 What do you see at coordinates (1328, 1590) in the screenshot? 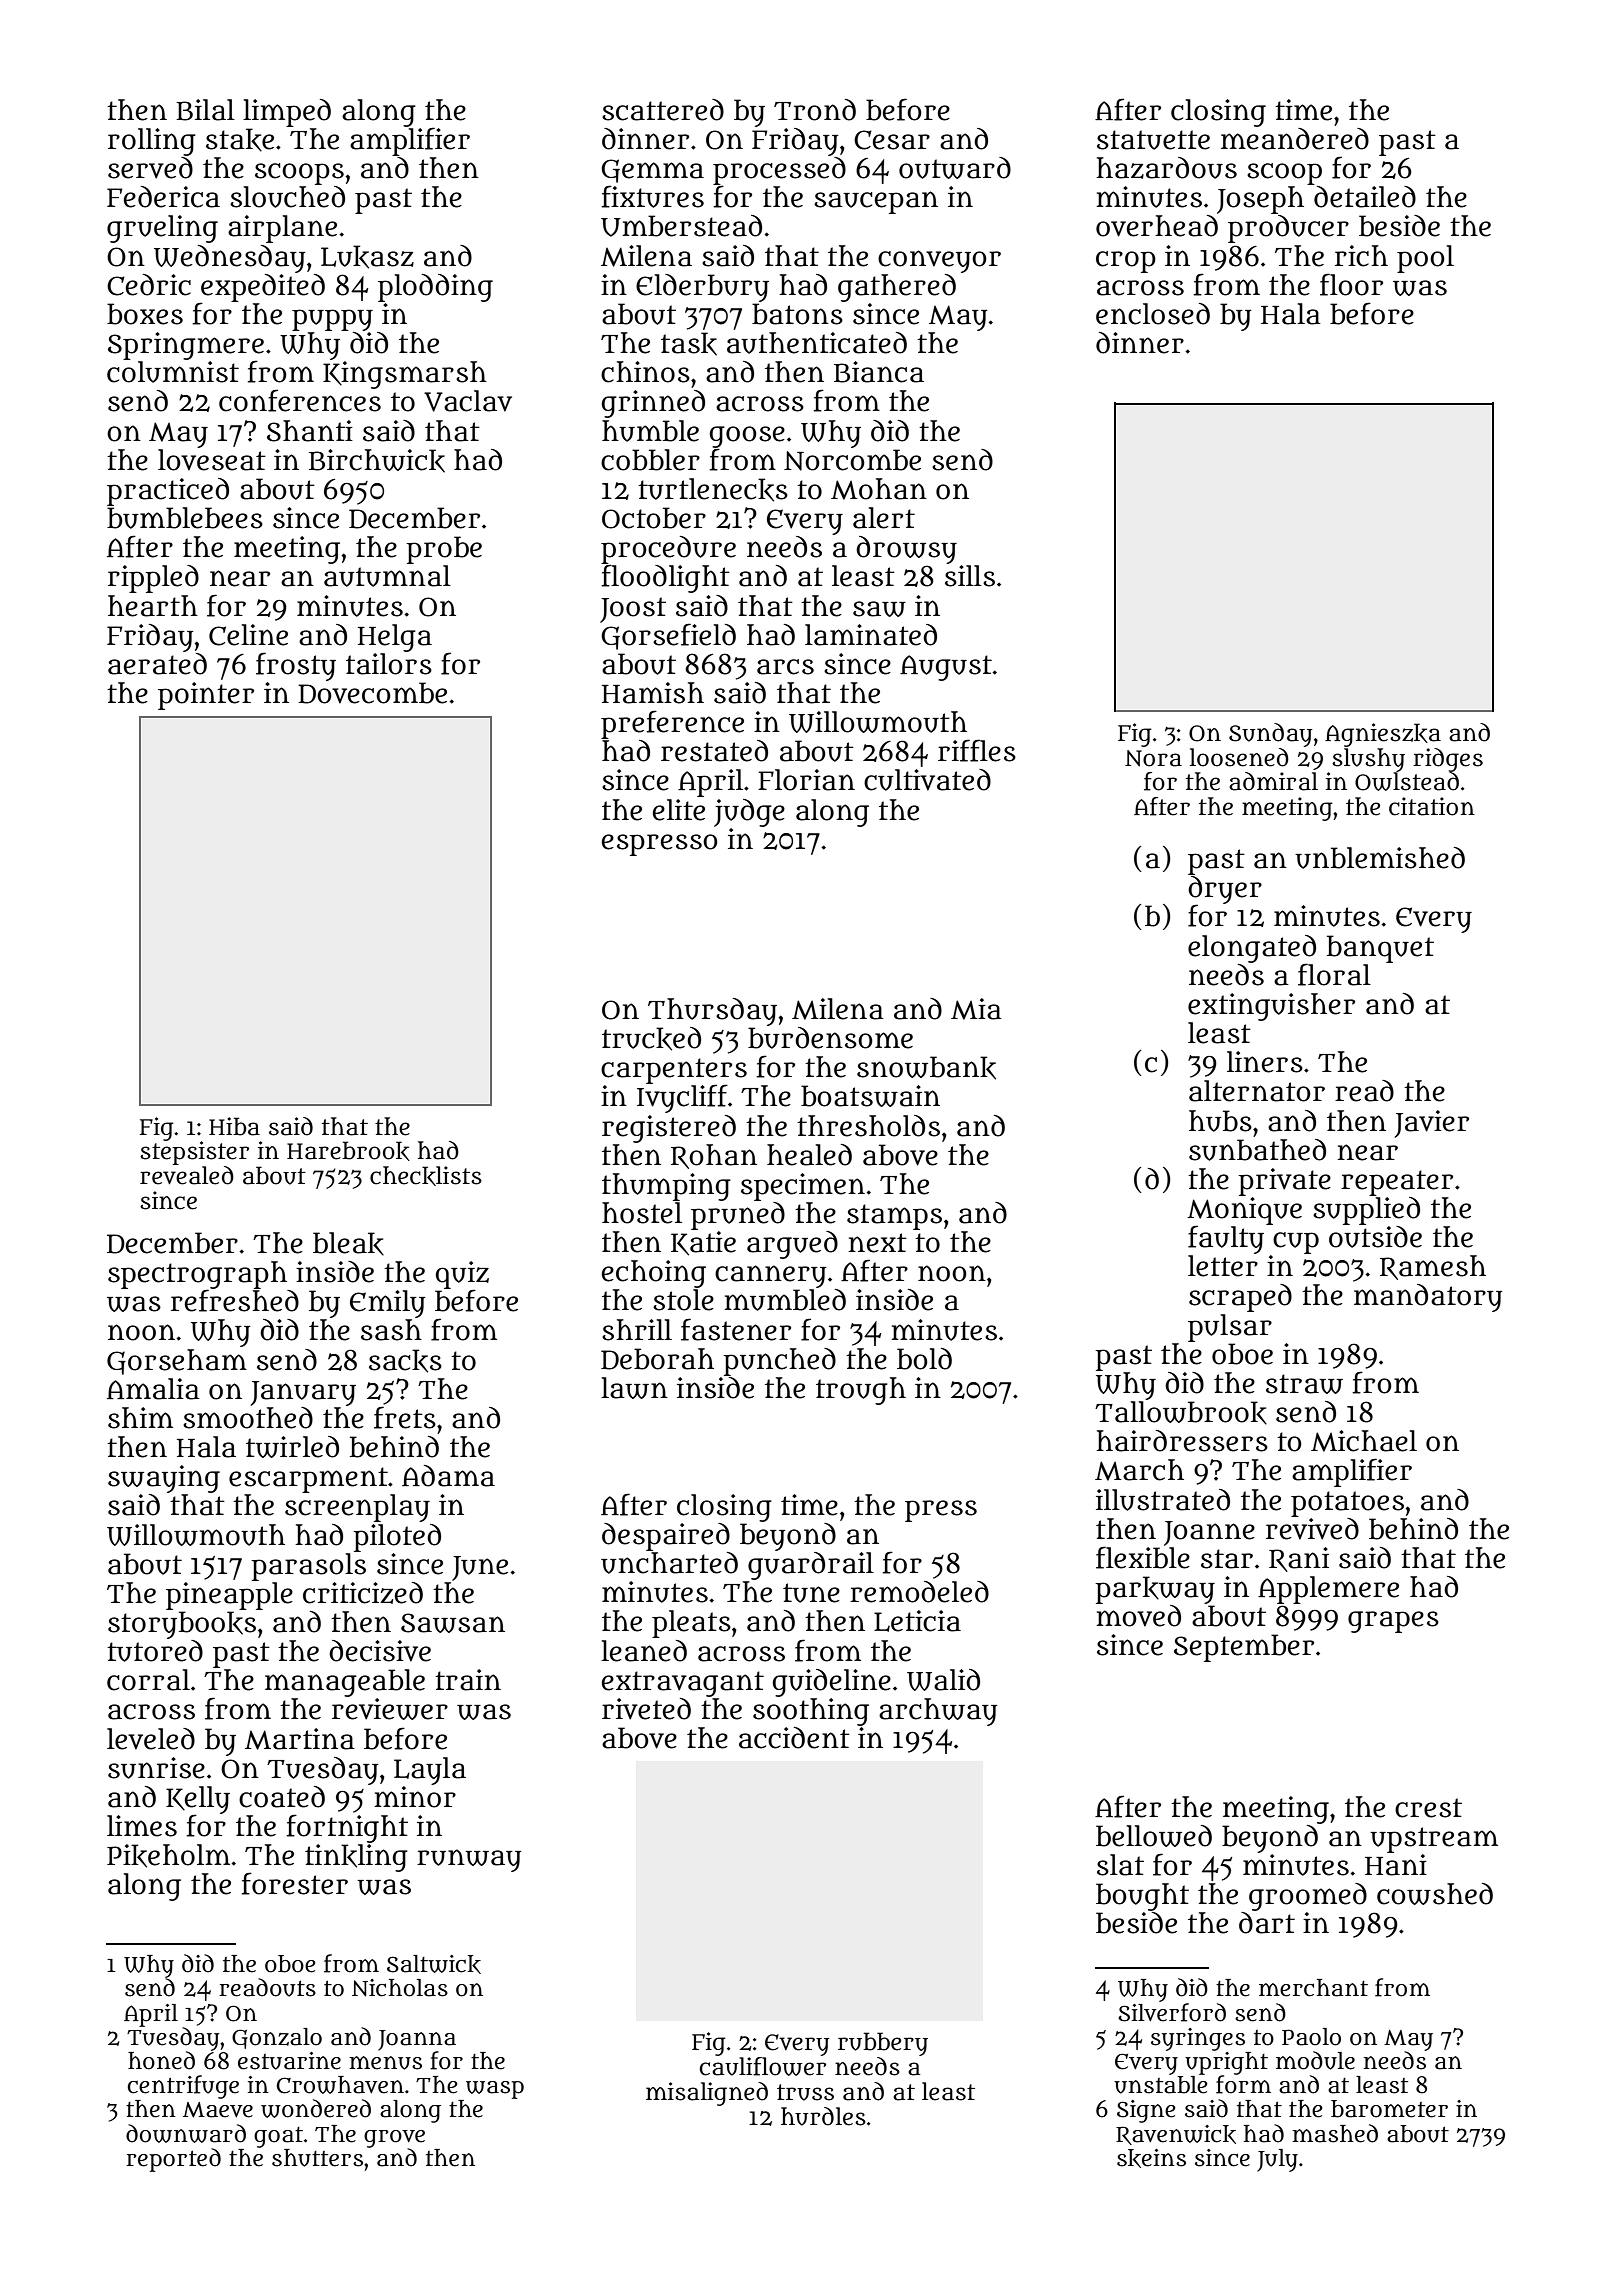
I see `Applemere` at bounding box center [1328, 1590].
